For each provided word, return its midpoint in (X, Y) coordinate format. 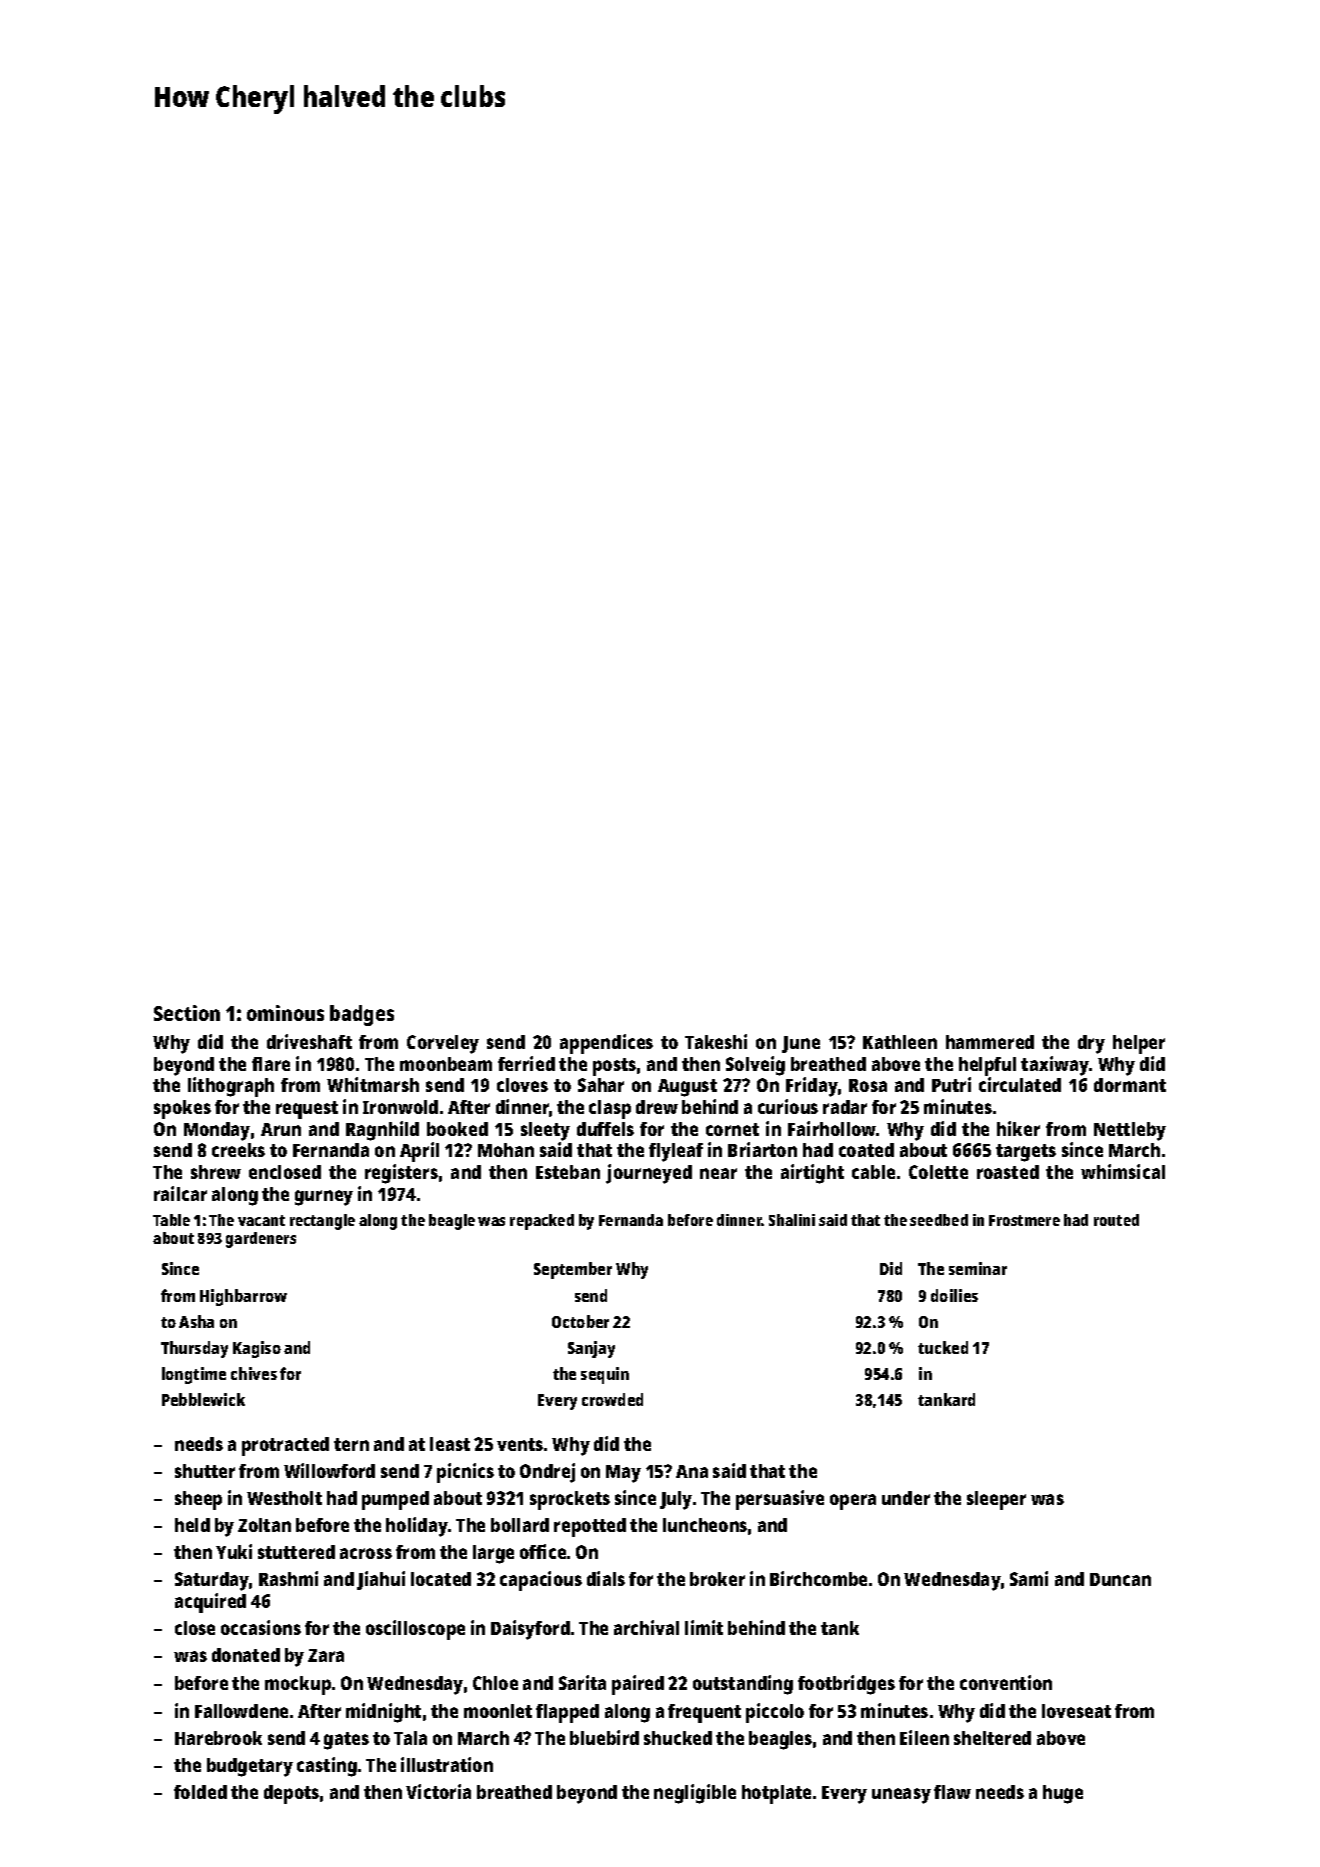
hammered (990, 1042)
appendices (606, 1044)
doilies (954, 1295)
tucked (943, 1347)
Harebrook (218, 1738)
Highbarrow (243, 1297)
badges (362, 1015)
